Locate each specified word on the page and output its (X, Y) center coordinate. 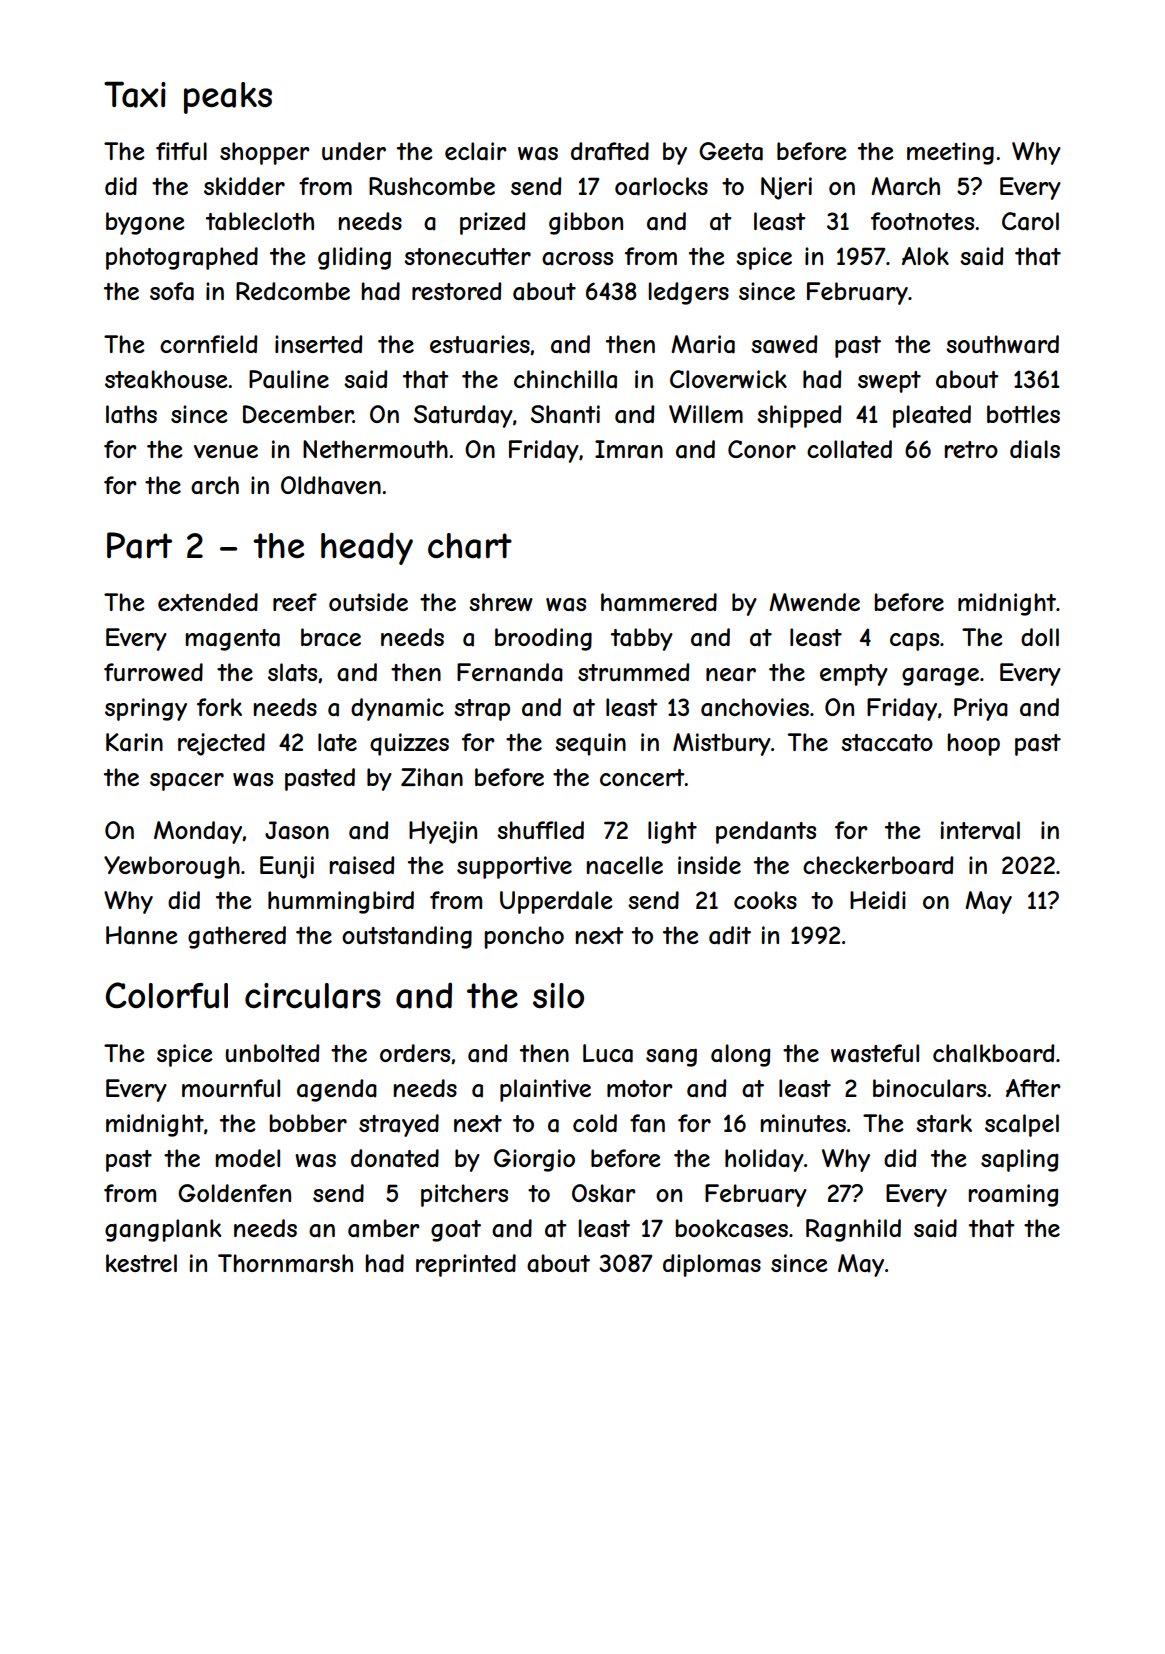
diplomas (712, 1265)
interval (980, 830)
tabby (642, 639)
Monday (198, 832)
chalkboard (993, 1053)
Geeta (731, 151)
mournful (231, 1088)
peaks (228, 98)
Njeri (786, 188)
